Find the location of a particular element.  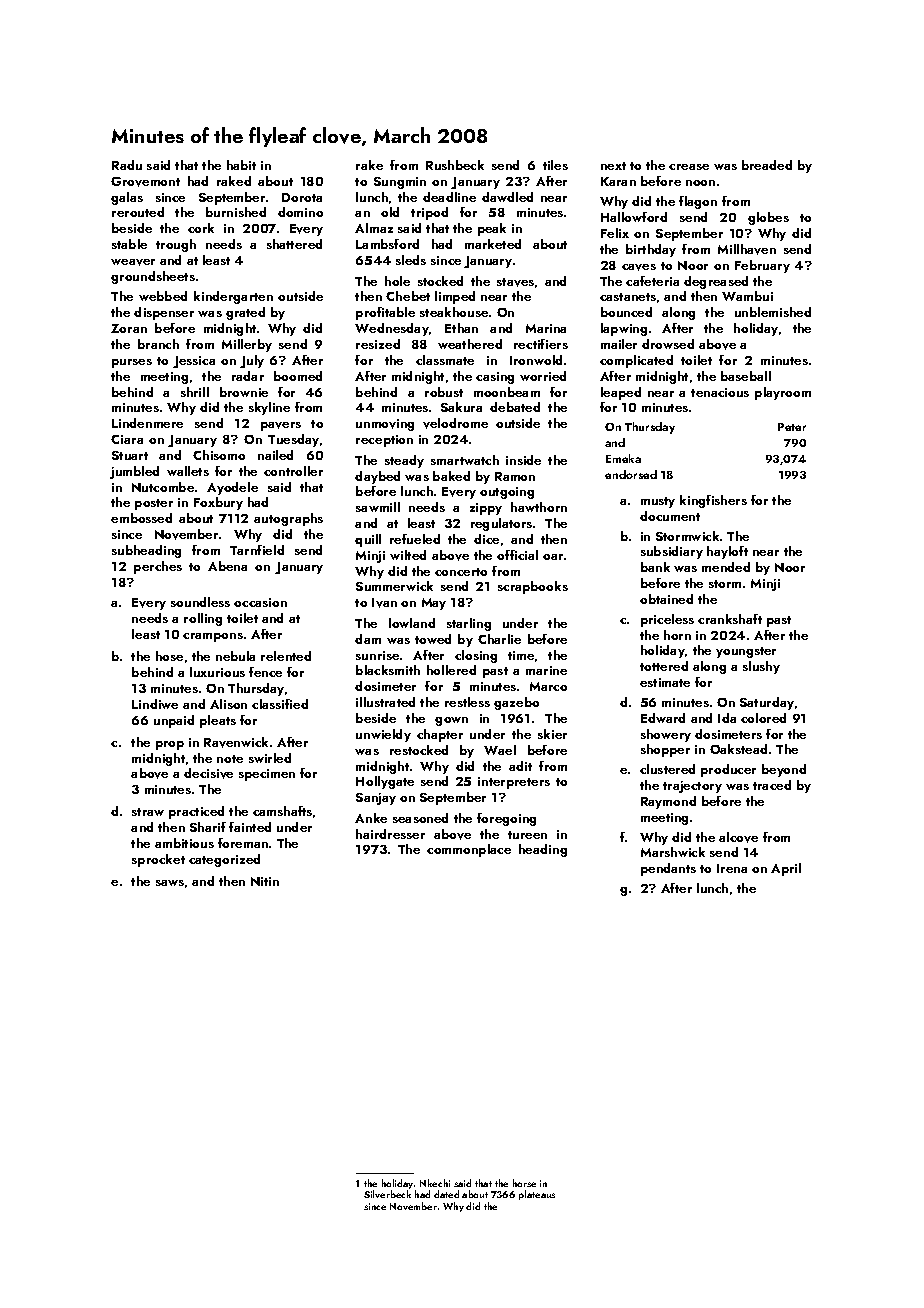

April is located at coordinates (786, 869).
